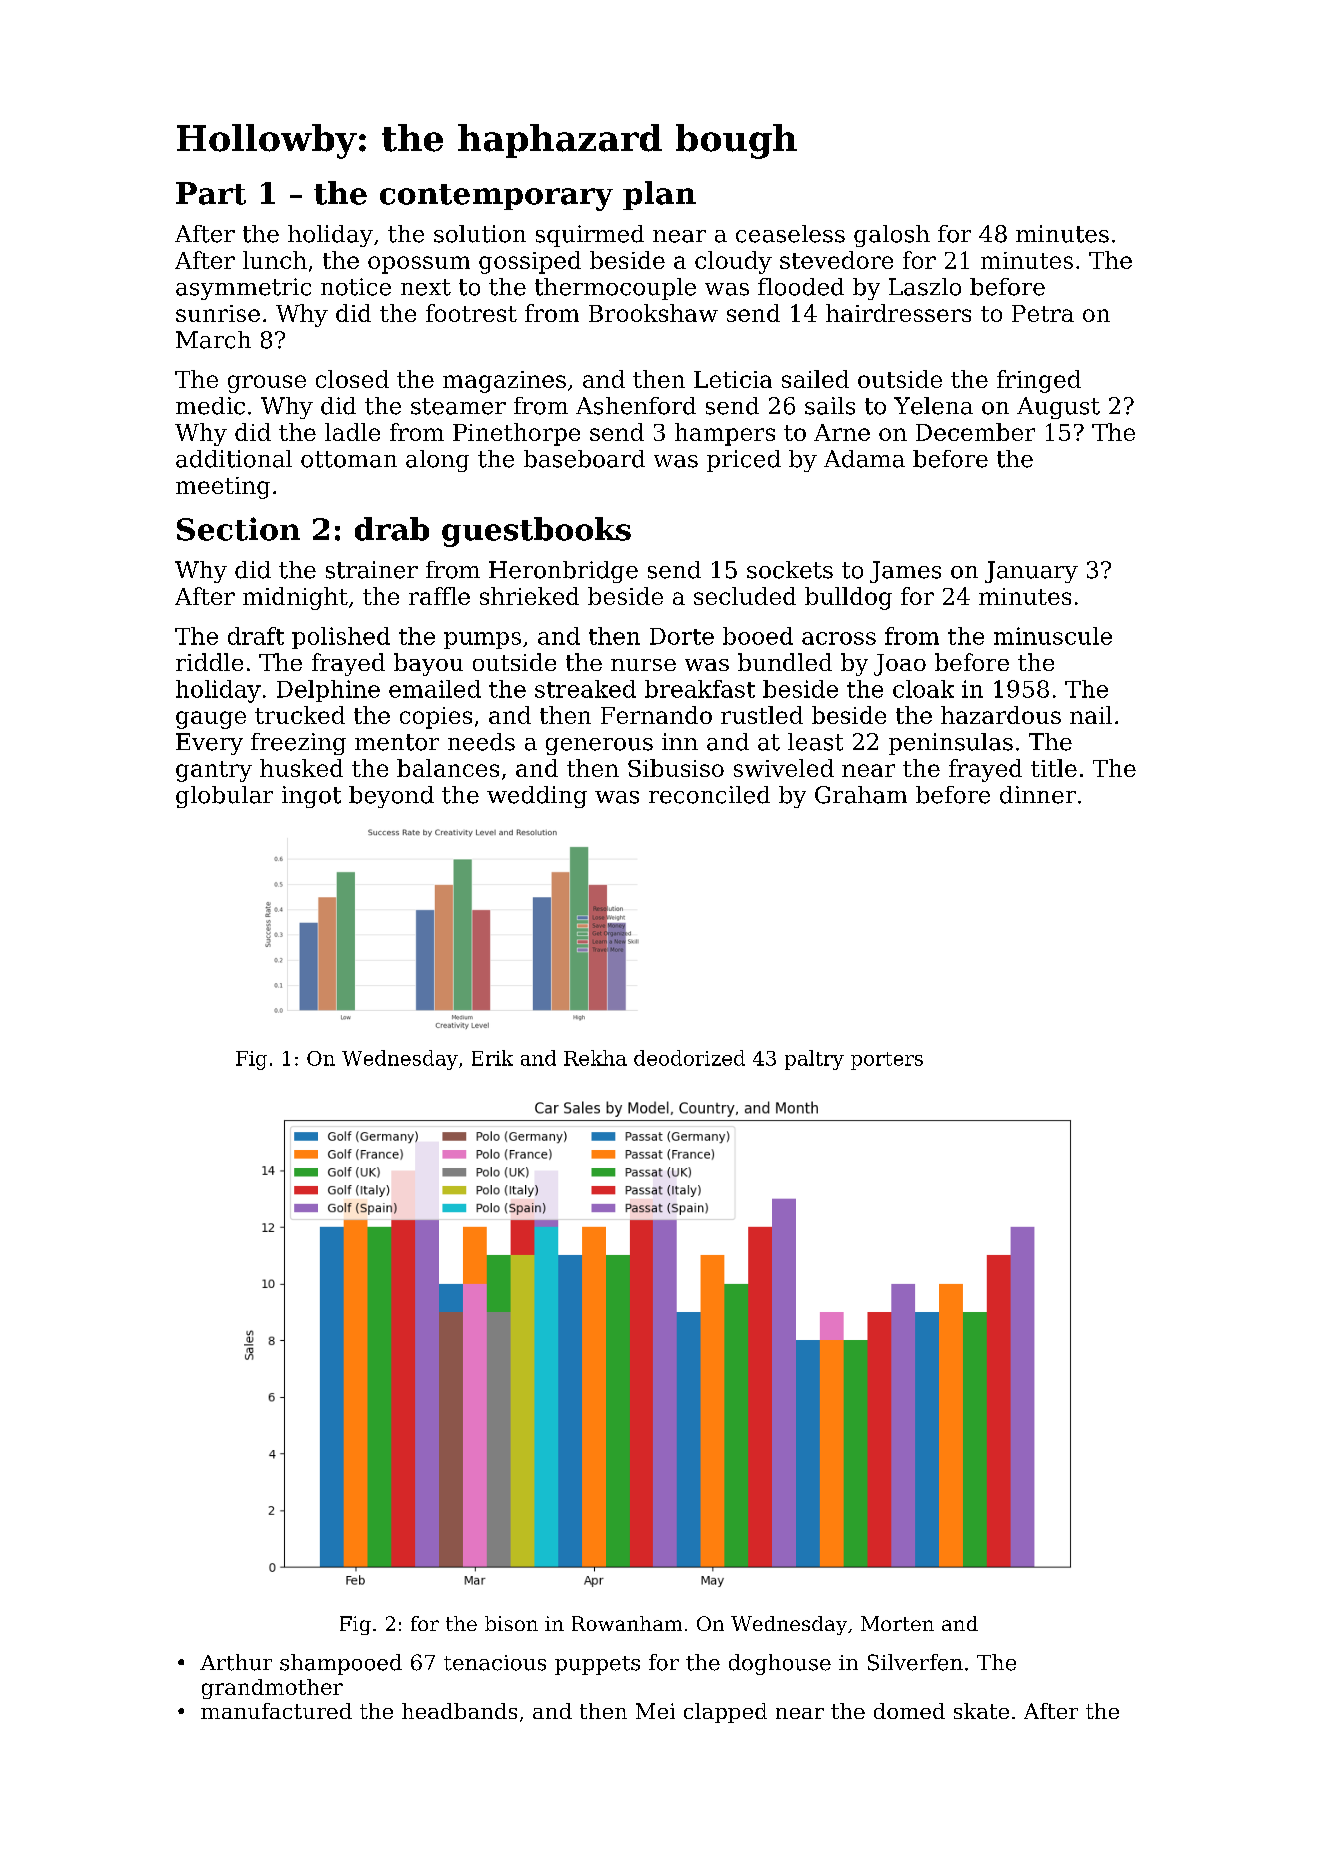  I want to click on shampooed, so click(341, 1664).
